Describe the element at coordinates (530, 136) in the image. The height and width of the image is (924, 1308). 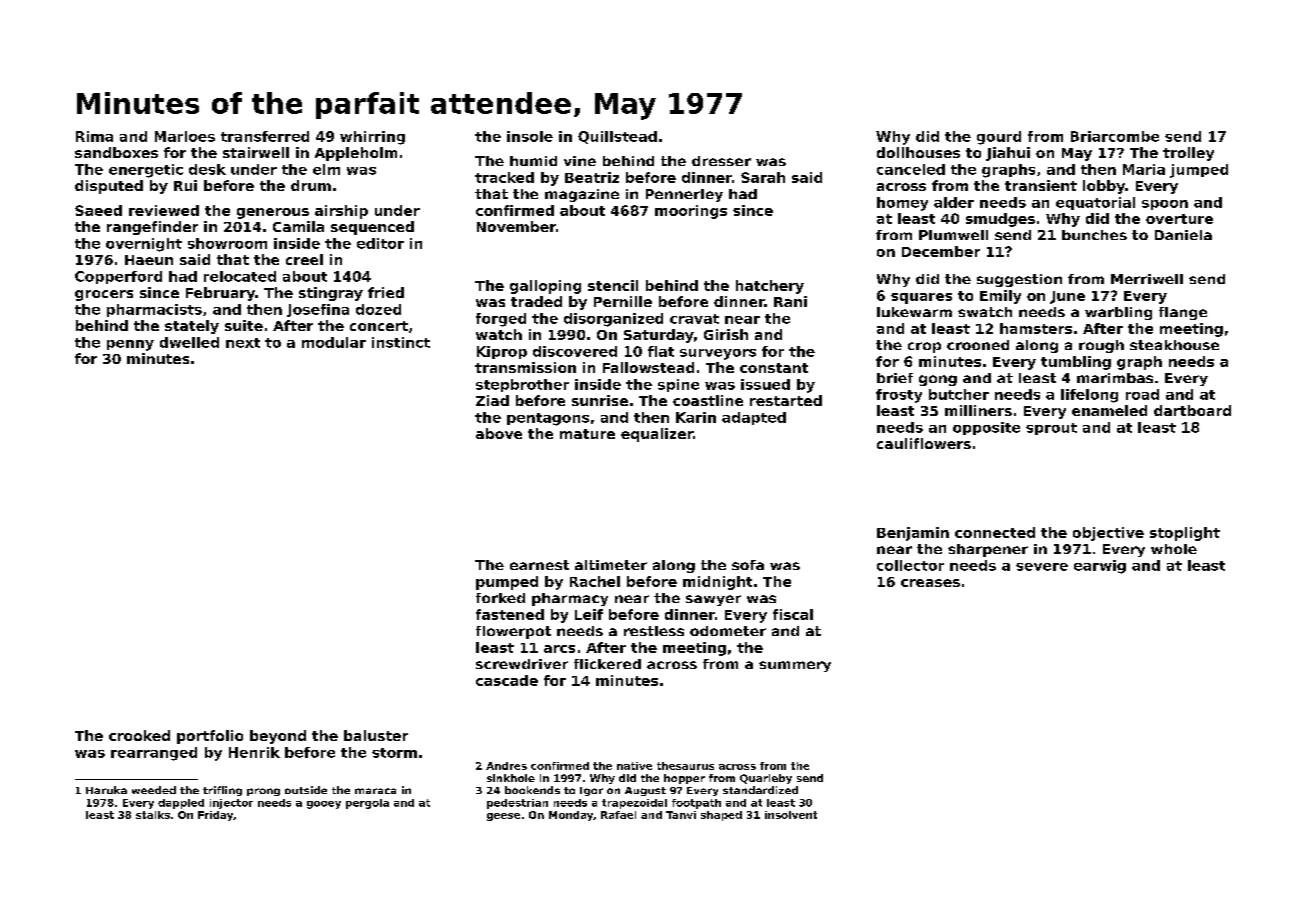
I see `insole` at that location.
